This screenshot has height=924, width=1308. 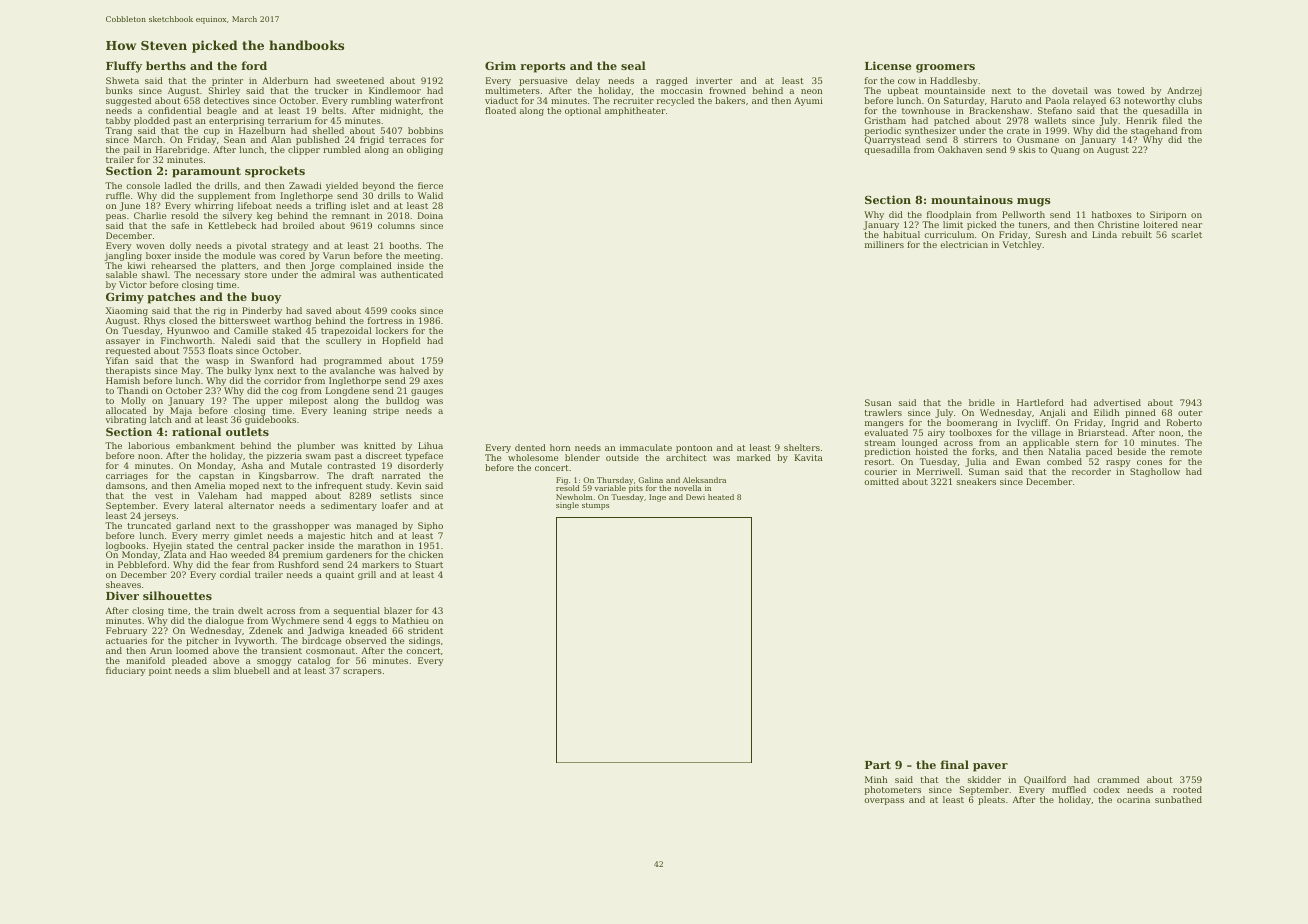 What do you see at coordinates (884, 801) in the screenshot?
I see `overpass` at bounding box center [884, 801].
